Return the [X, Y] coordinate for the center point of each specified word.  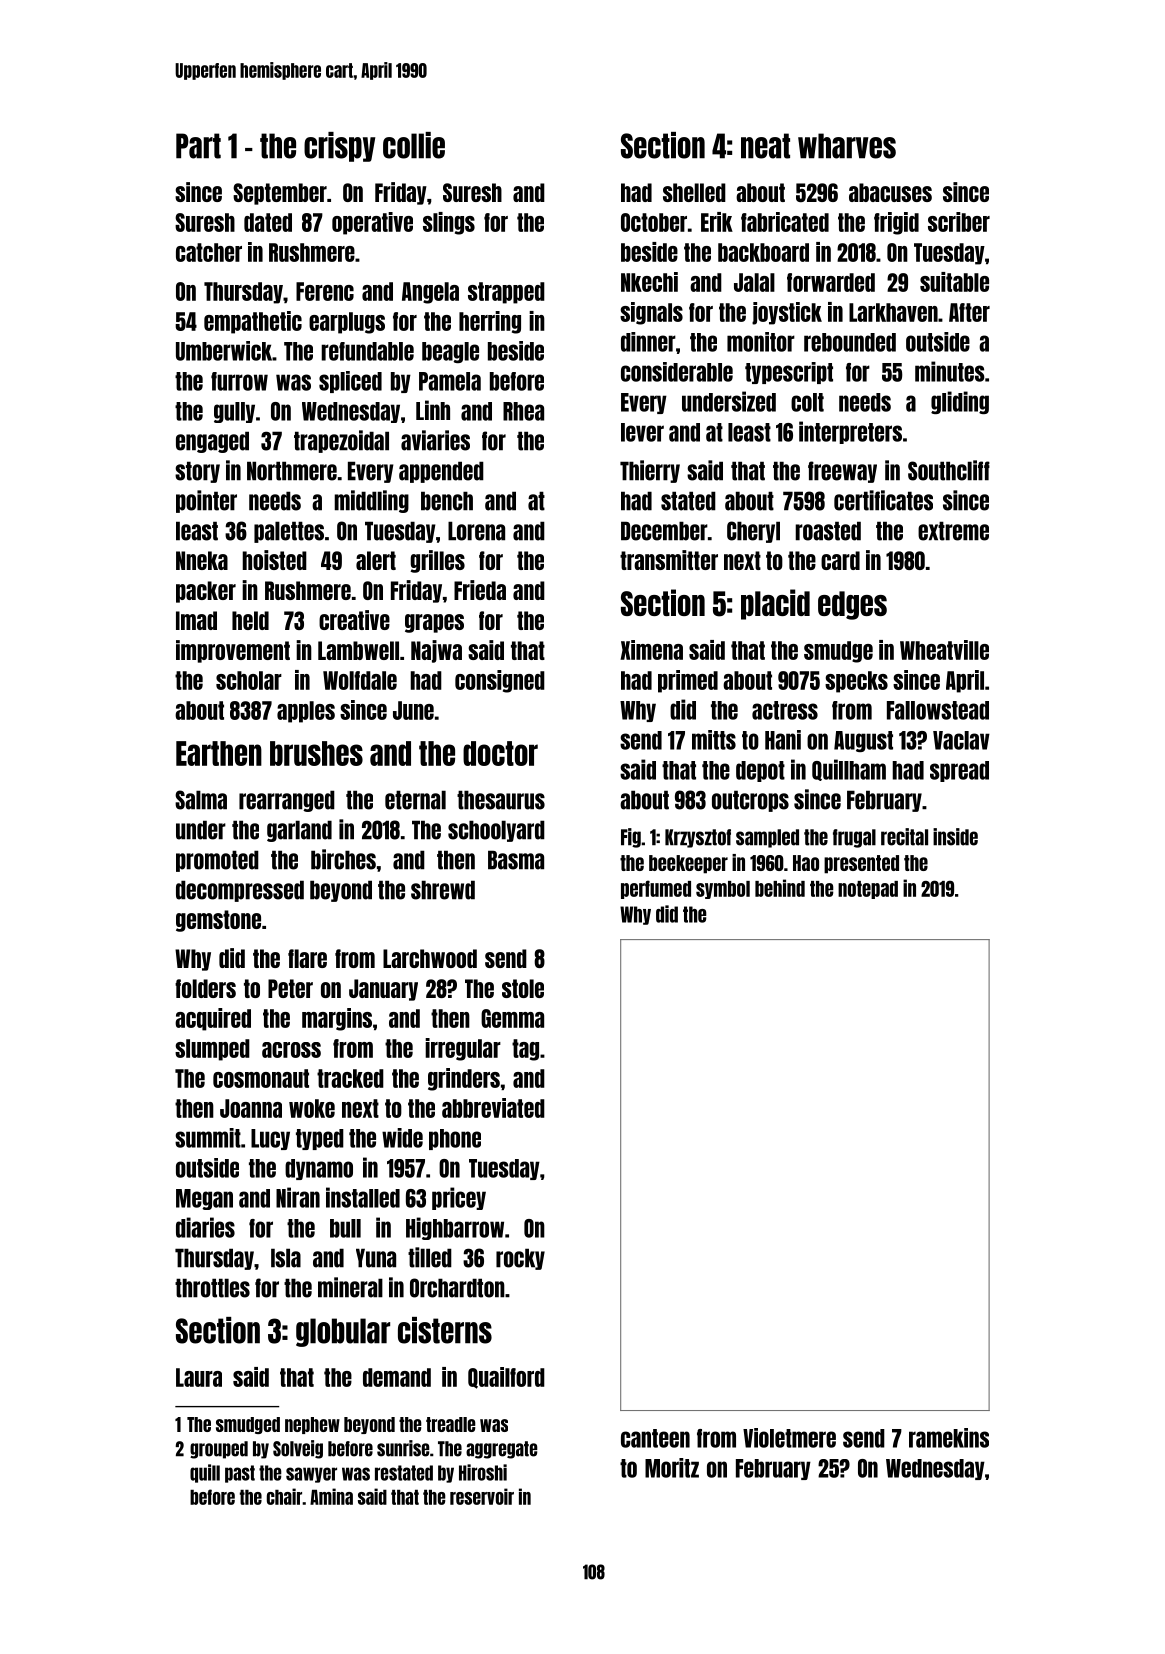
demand [397, 1377]
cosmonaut [261, 1078]
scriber [959, 222]
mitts [714, 740]
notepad [868, 890]
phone [455, 1139]
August [863, 741]
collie [414, 145]
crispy [339, 147]
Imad [196, 620]
